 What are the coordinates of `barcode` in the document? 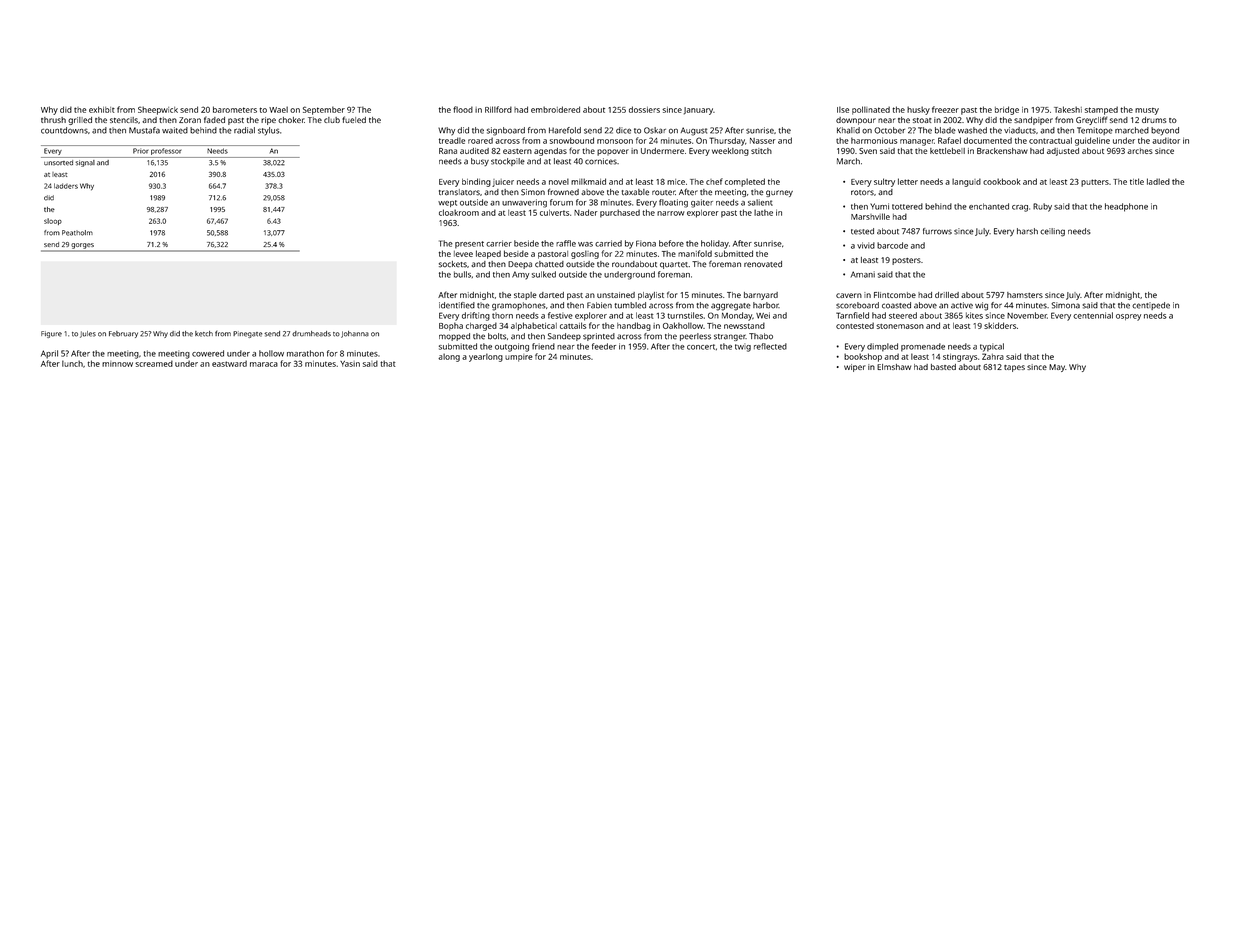 It's located at (892, 245).
